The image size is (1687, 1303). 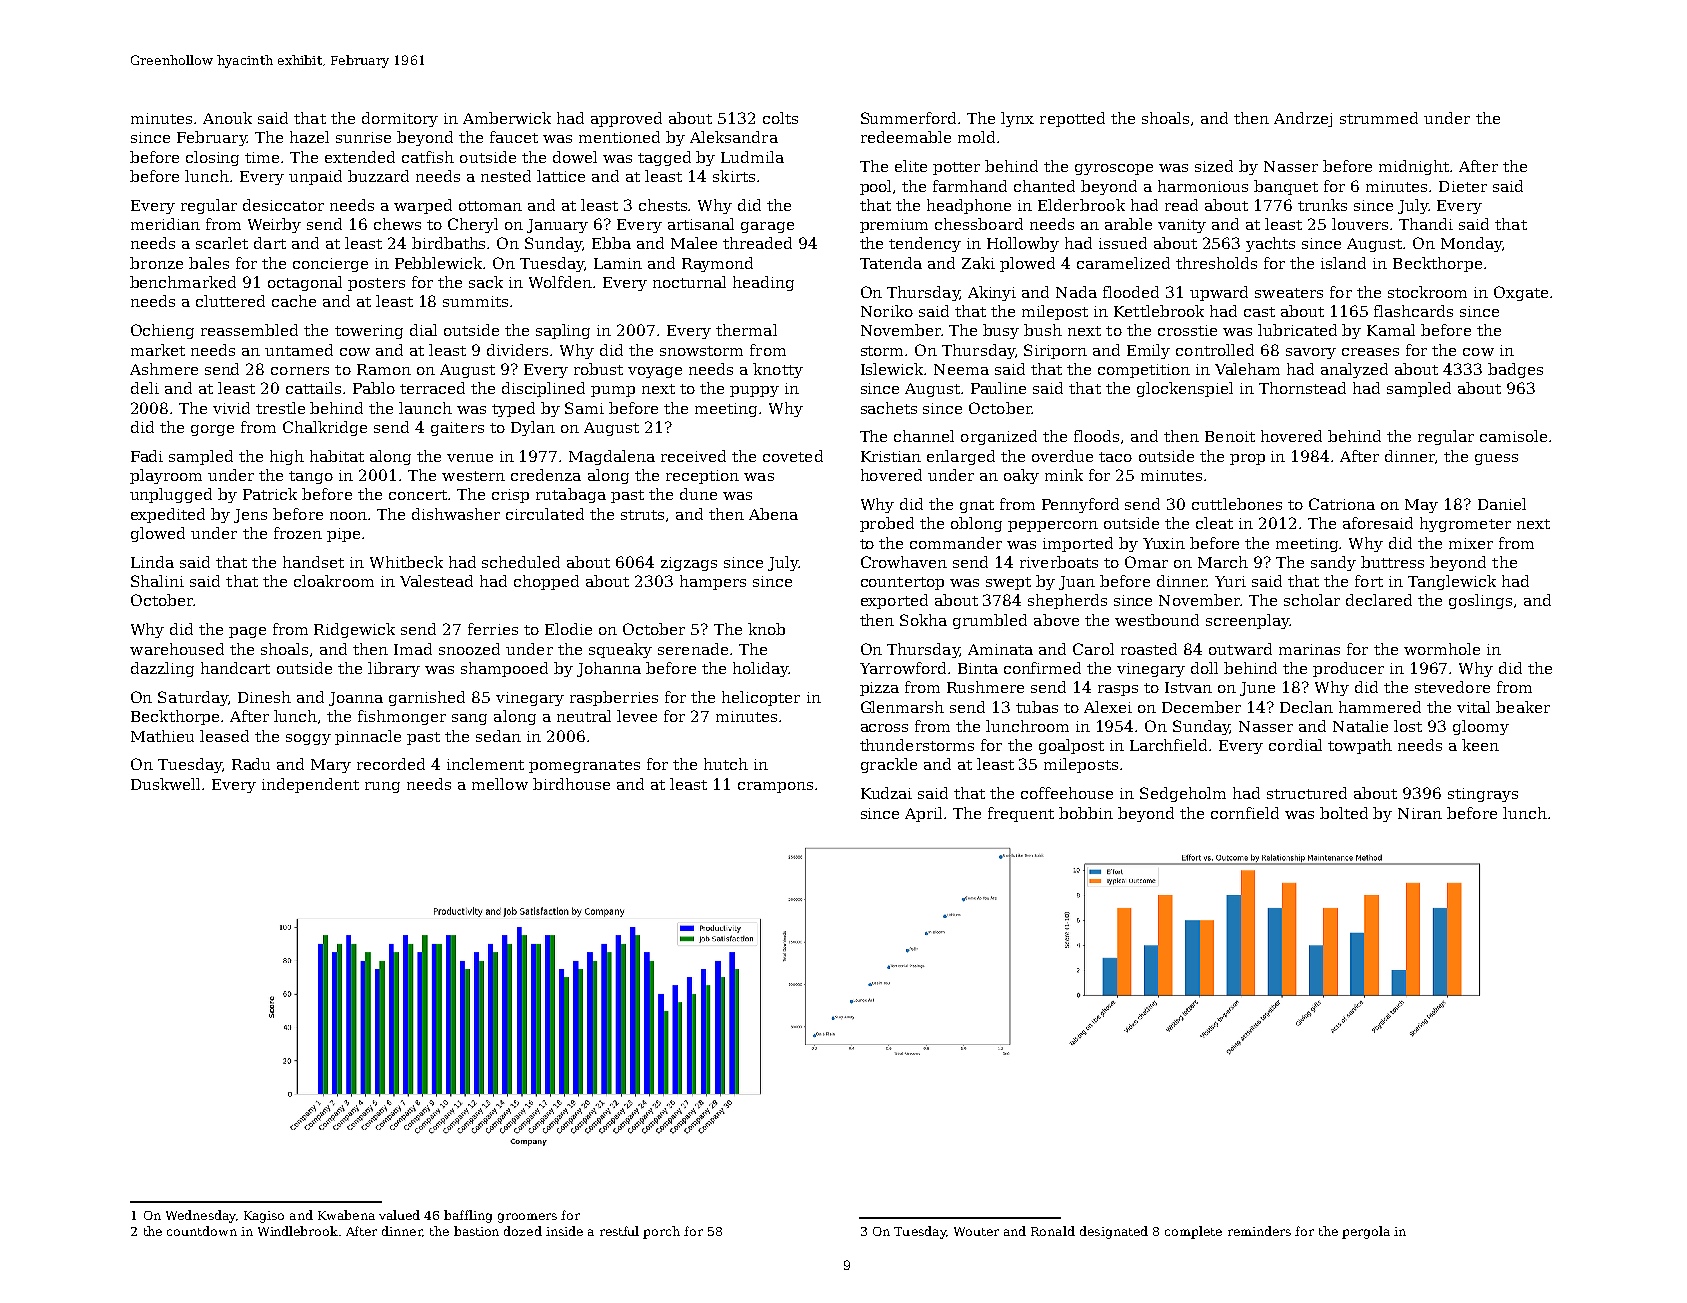 What do you see at coordinates (227, 118) in the image?
I see `Anouk` at bounding box center [227, 118].
